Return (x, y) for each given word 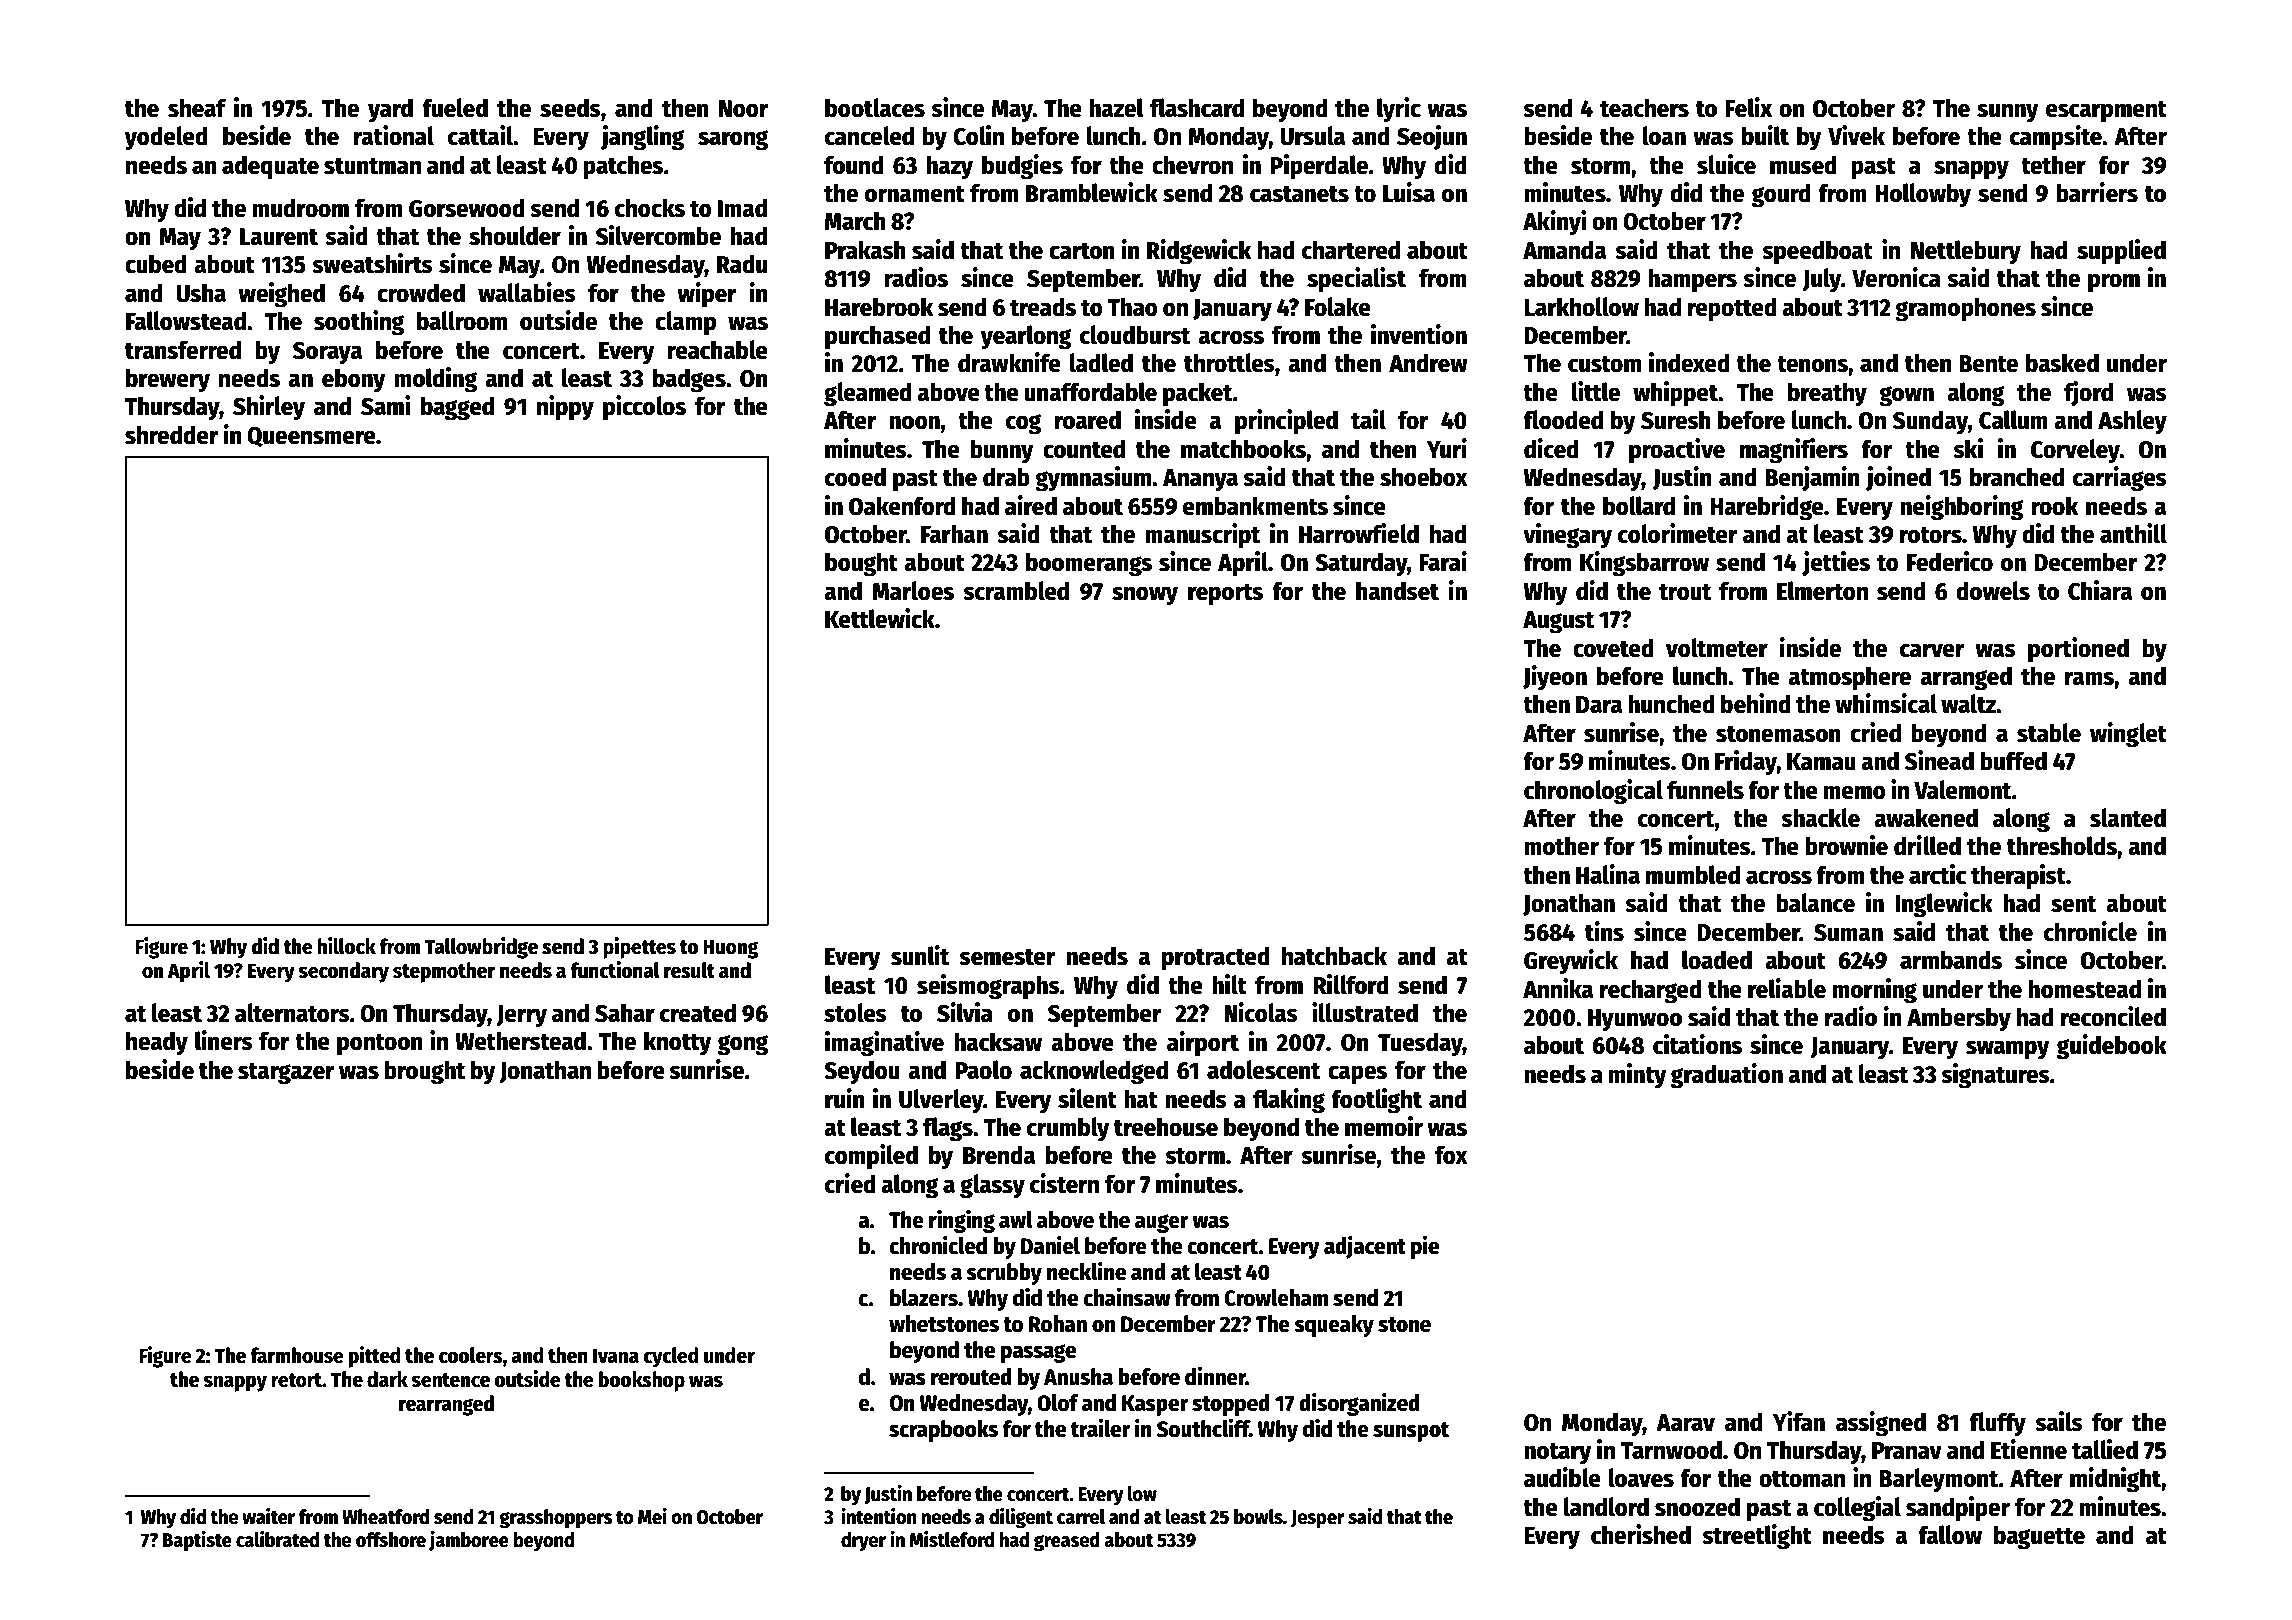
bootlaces (875, 108)
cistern (1064, 1183)
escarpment (2106, 112)
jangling (643, 138)
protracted (1216, 958)
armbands (1951, 960)
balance (1815, 903)
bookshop (642, 1381)
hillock (346, 946)
